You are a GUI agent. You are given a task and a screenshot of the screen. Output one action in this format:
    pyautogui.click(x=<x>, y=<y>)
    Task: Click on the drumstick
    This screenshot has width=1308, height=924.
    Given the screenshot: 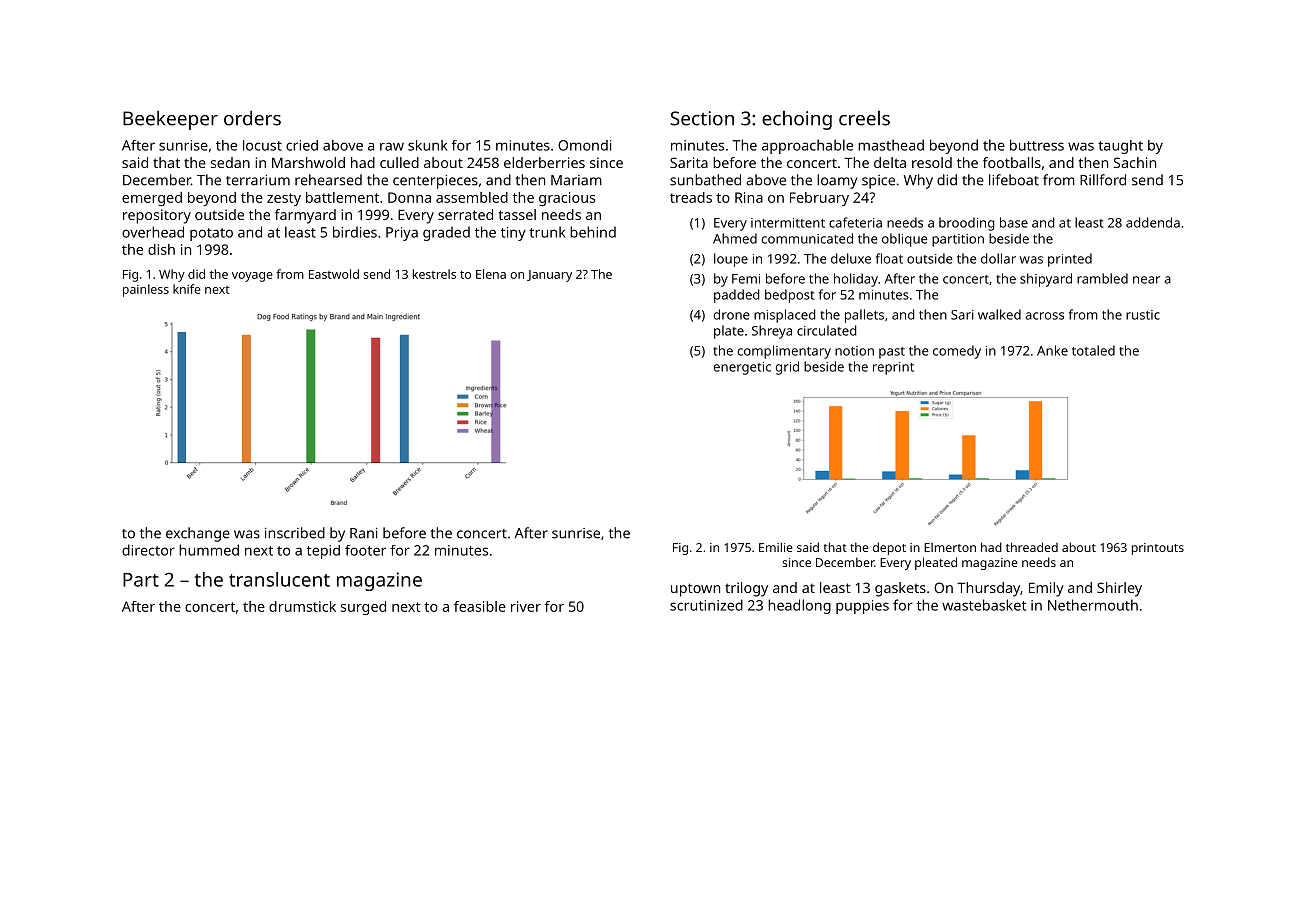 What is the action you would take?
    pyautogui.click(x=302, y=606)
